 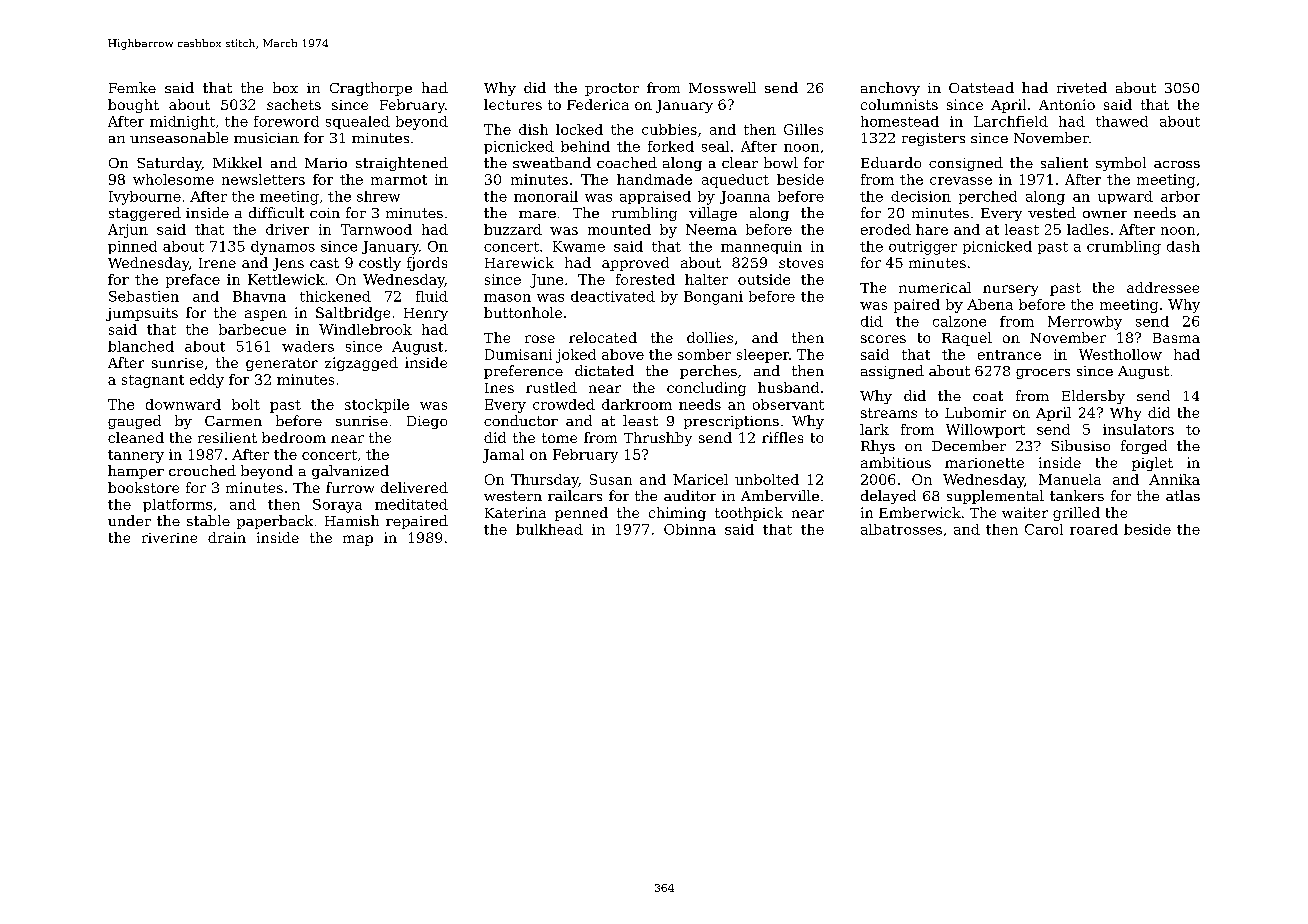 What do you see at coordinates (546, 196) in the image?
I see `monorail` at bounding box center [546, 196].
